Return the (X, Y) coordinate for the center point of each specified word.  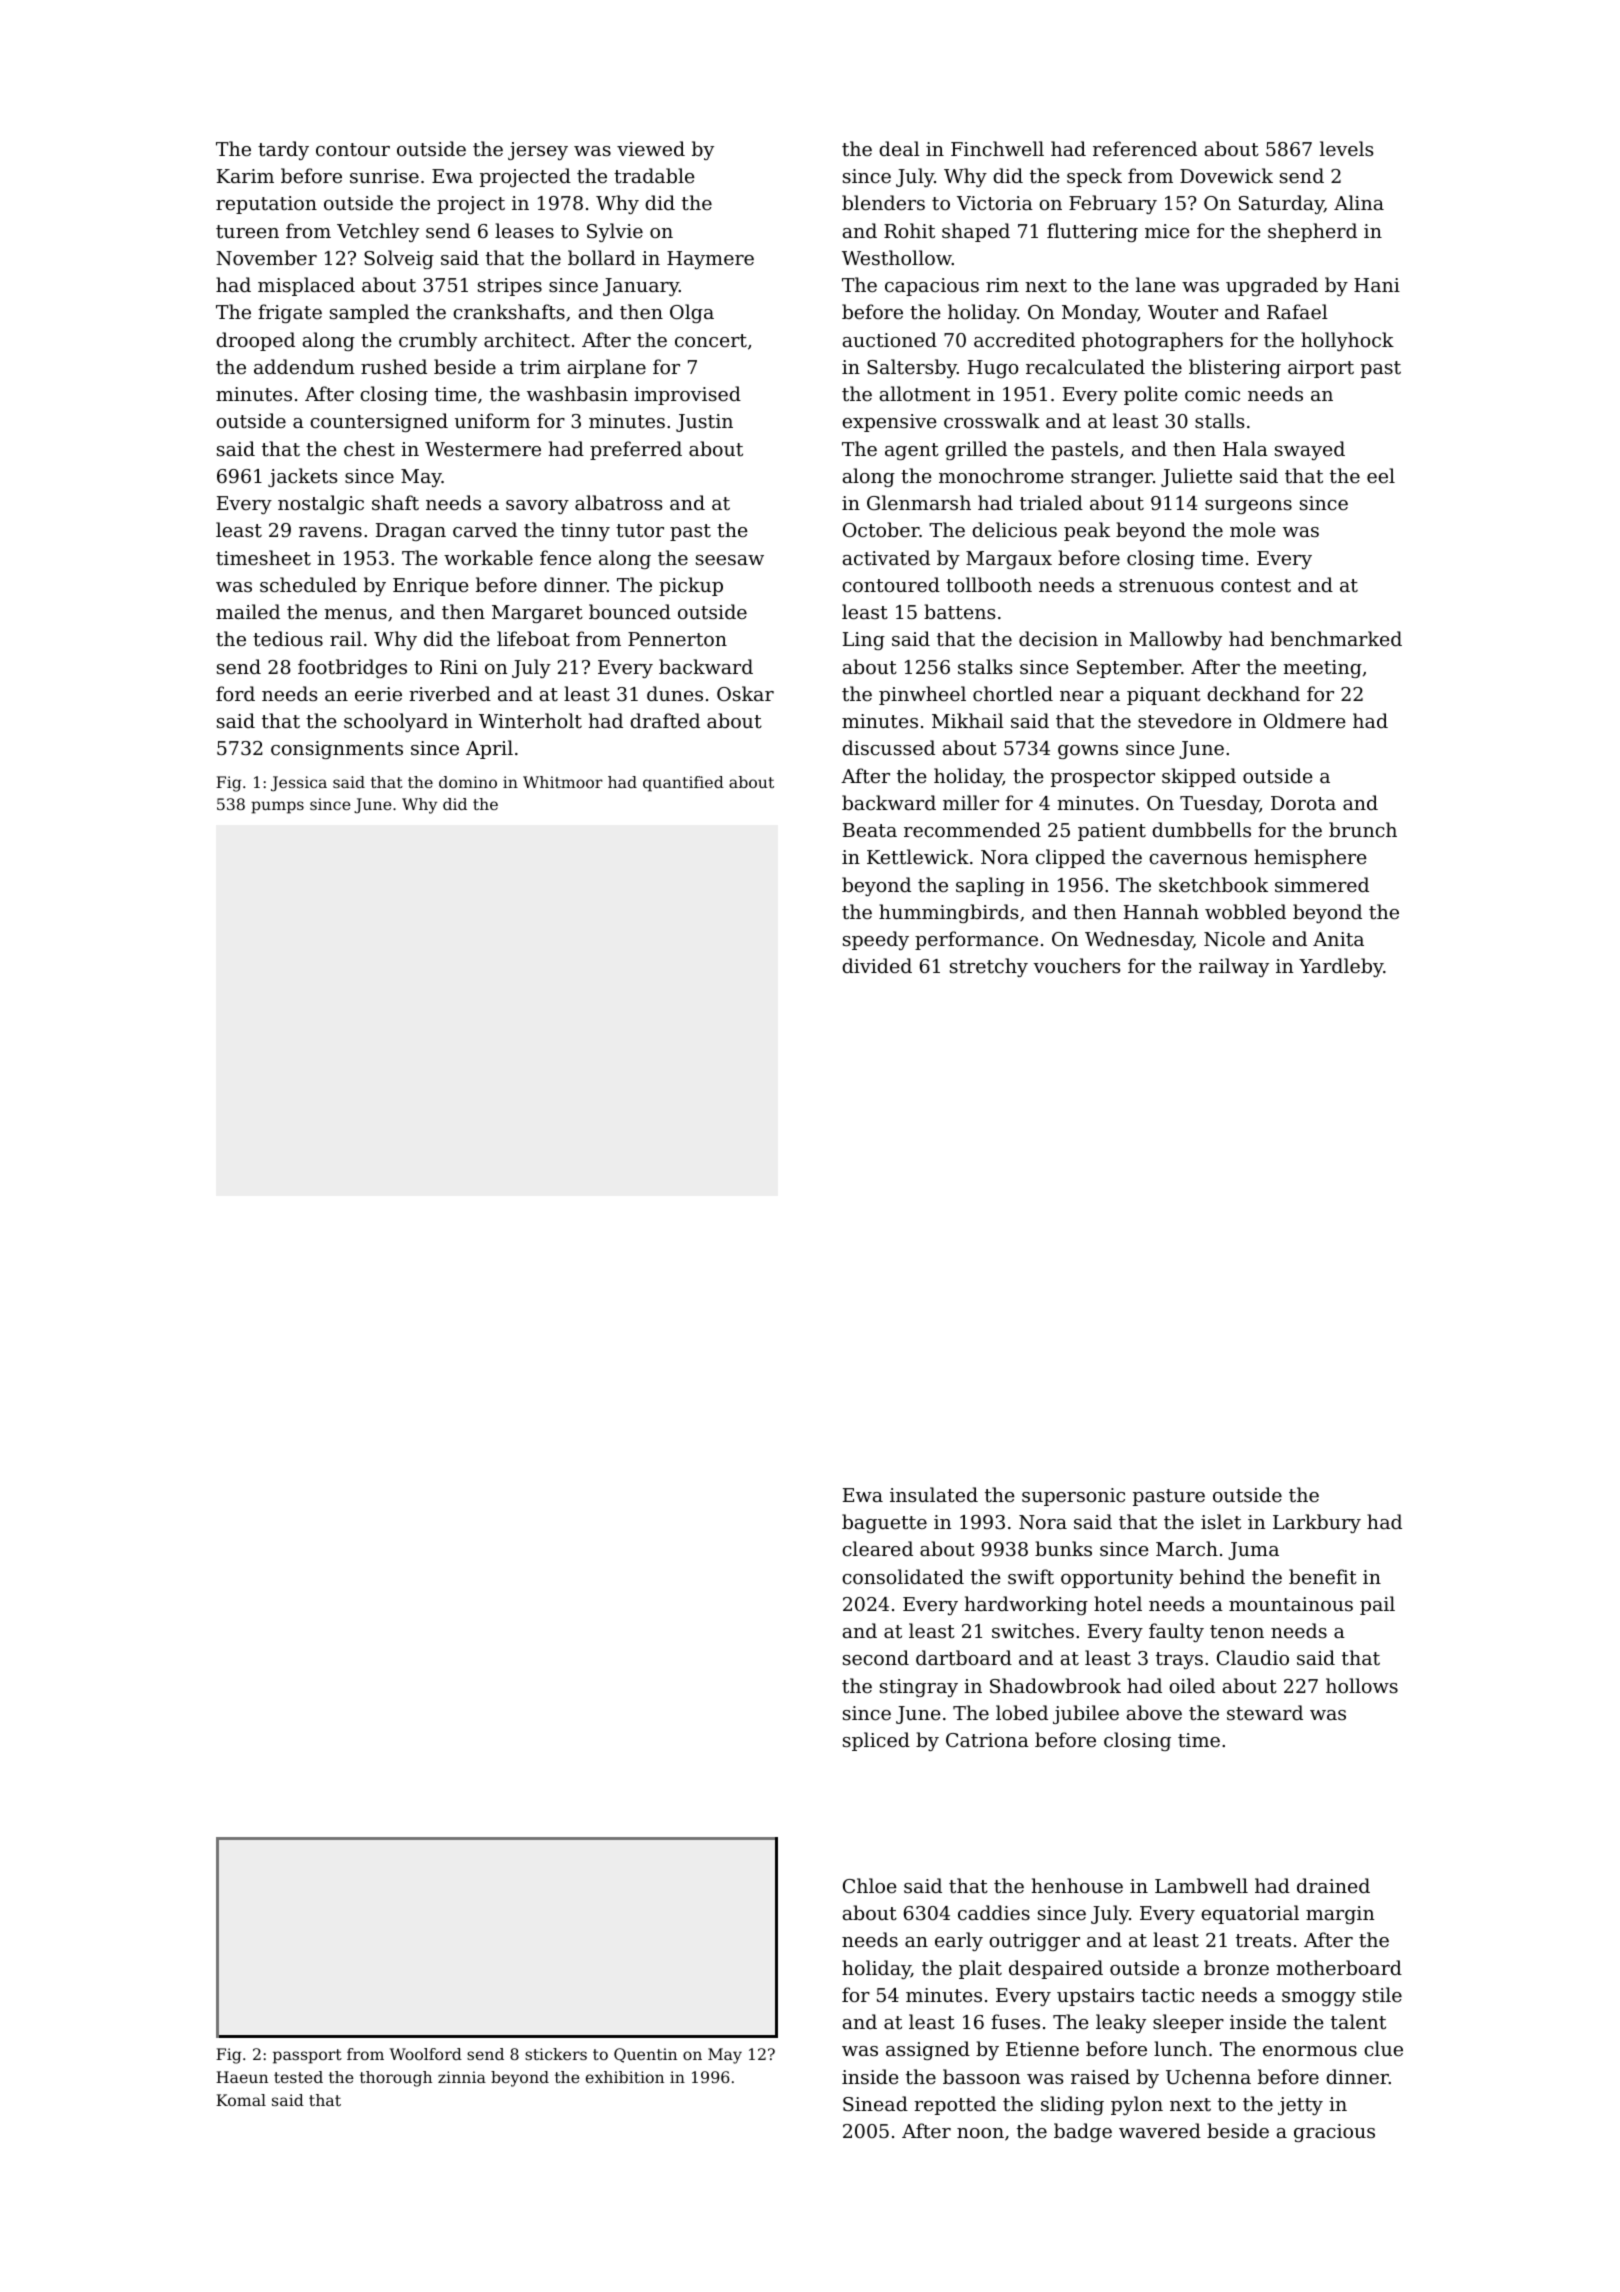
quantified (683, 784)
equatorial (1250, 1914)
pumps (277, 807)
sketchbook (1213, 884)
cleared (877, 1548)
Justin (704, 423)
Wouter (1183, 312)
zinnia (462, 2077)
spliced (876, 1741)
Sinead (875, 2103)
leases (524, 230)
